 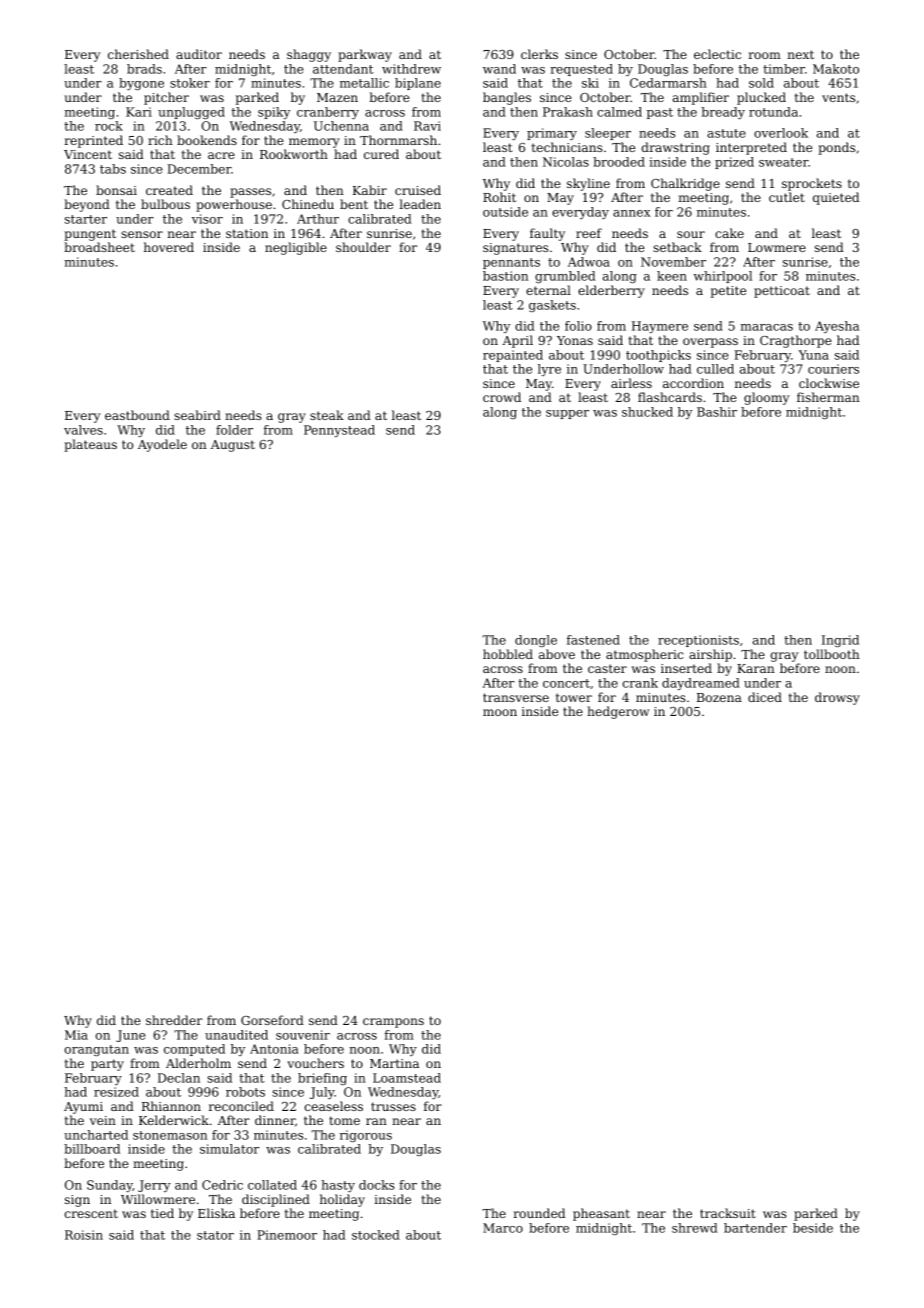 I want to click on Pennystead, so click(x=339, y=431).
